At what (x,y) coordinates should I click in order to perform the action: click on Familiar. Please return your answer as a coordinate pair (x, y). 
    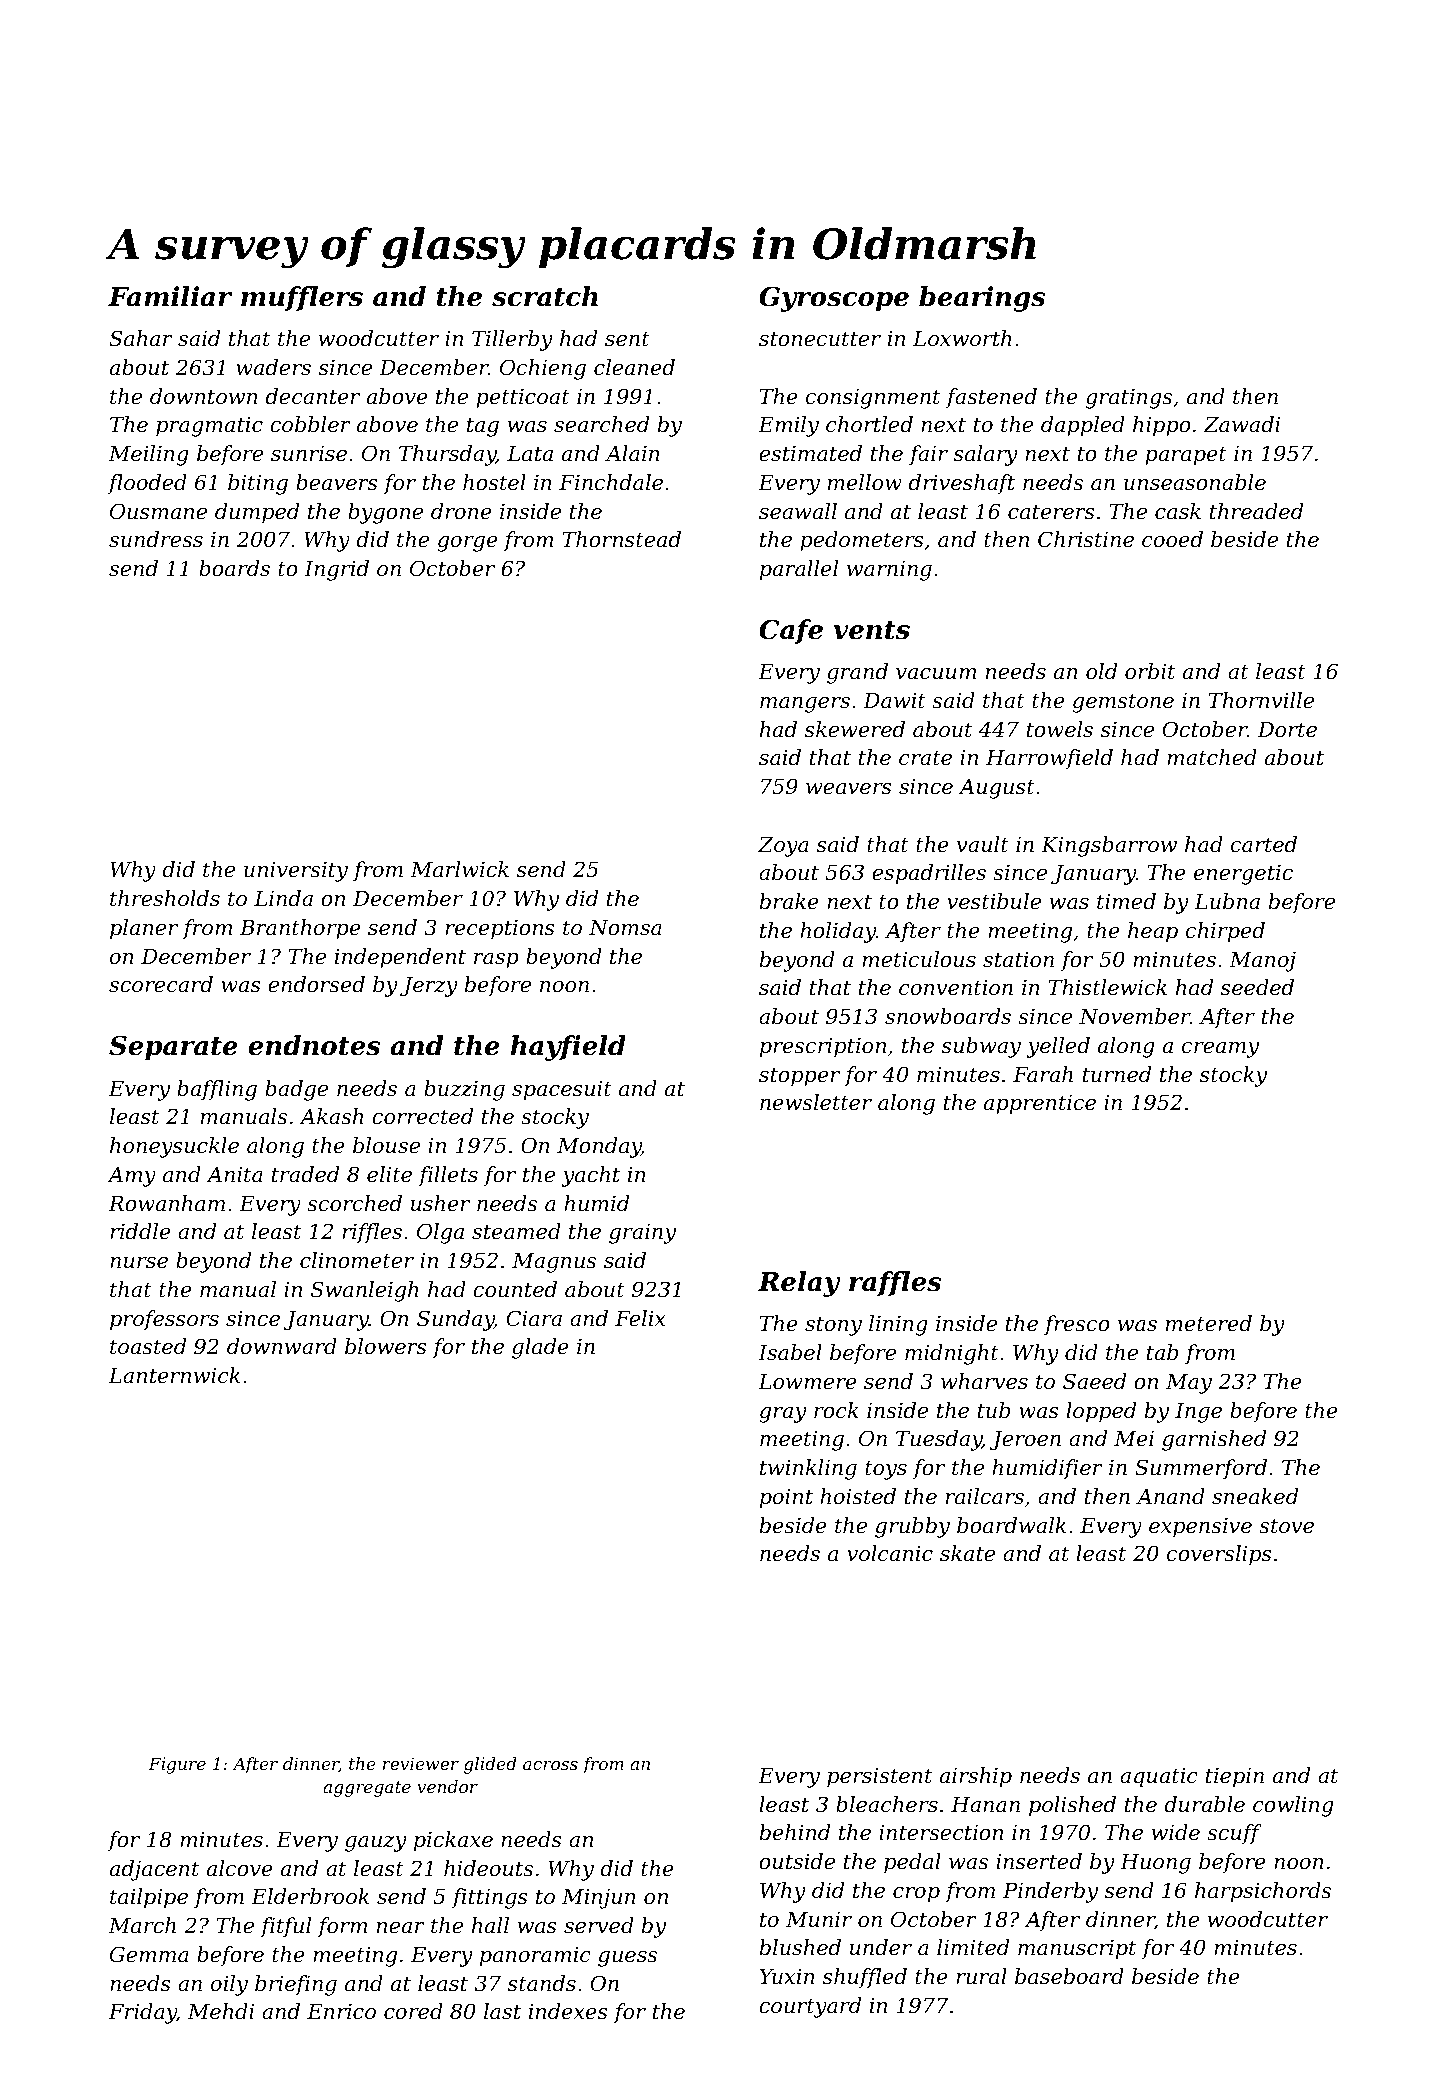
    Looking at the image, I should click on (170, 296).
